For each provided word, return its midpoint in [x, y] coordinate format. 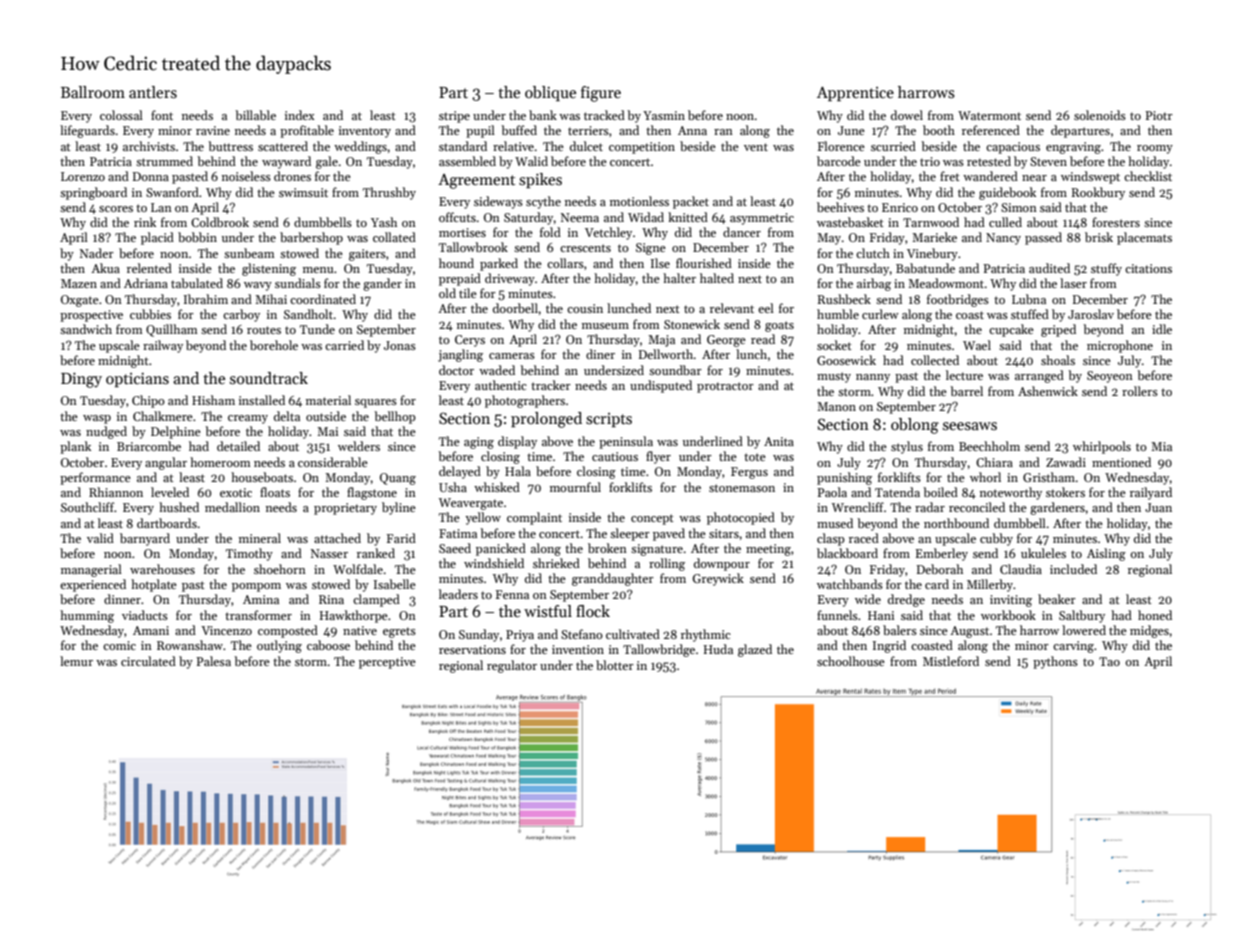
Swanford [172, 192]
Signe [651, 249]
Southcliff [87, 507]
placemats [1144, 238]
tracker [551, 385]
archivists [149, 146]
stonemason [742, 488]
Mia [1161, 446]
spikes [540, 180]
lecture [964, 375]
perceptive [387, 663]
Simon [1019, 207]
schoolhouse [851, 661]
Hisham [213, 400]
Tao [1109, 661]
